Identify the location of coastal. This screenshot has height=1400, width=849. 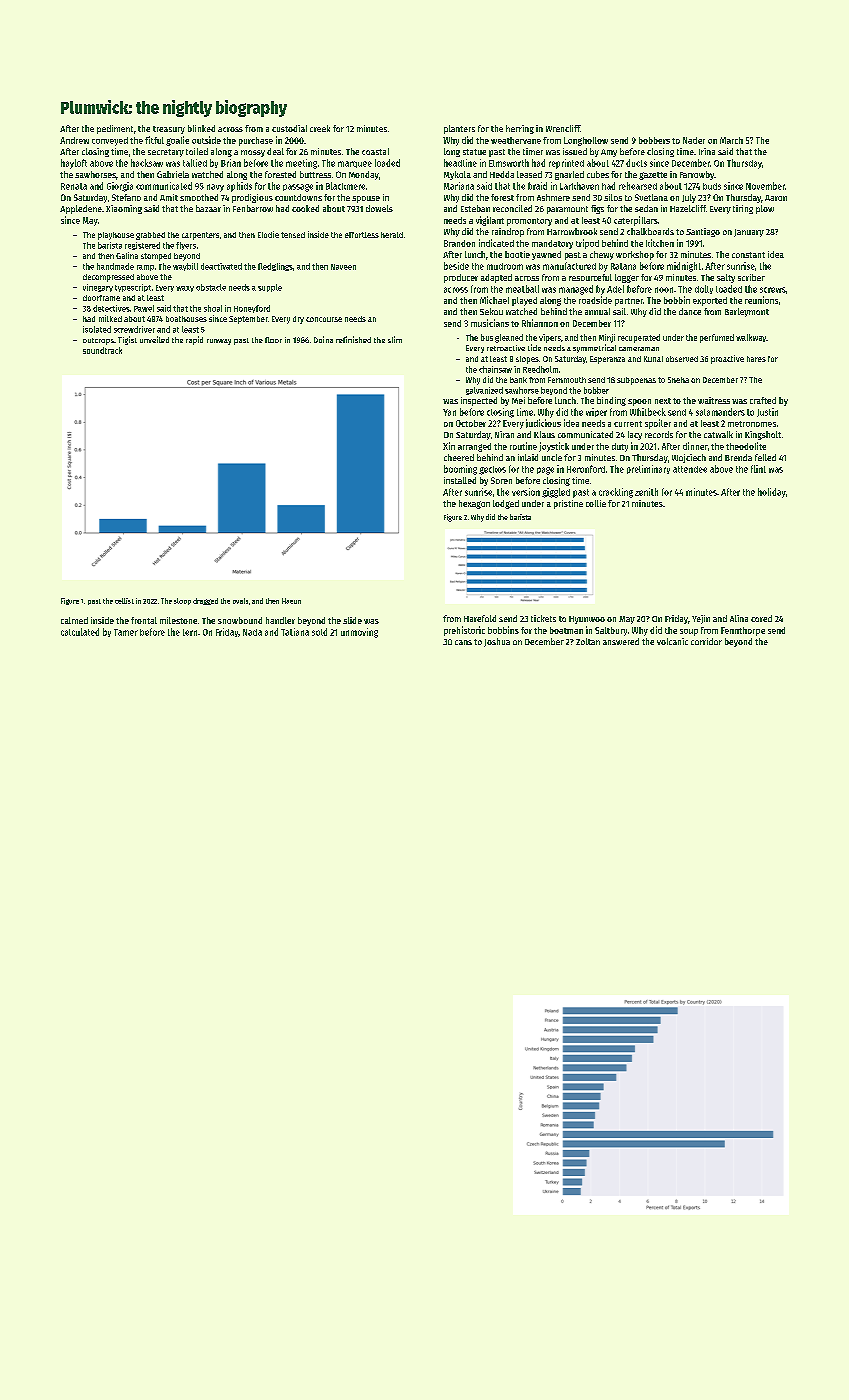
(375, 151).
